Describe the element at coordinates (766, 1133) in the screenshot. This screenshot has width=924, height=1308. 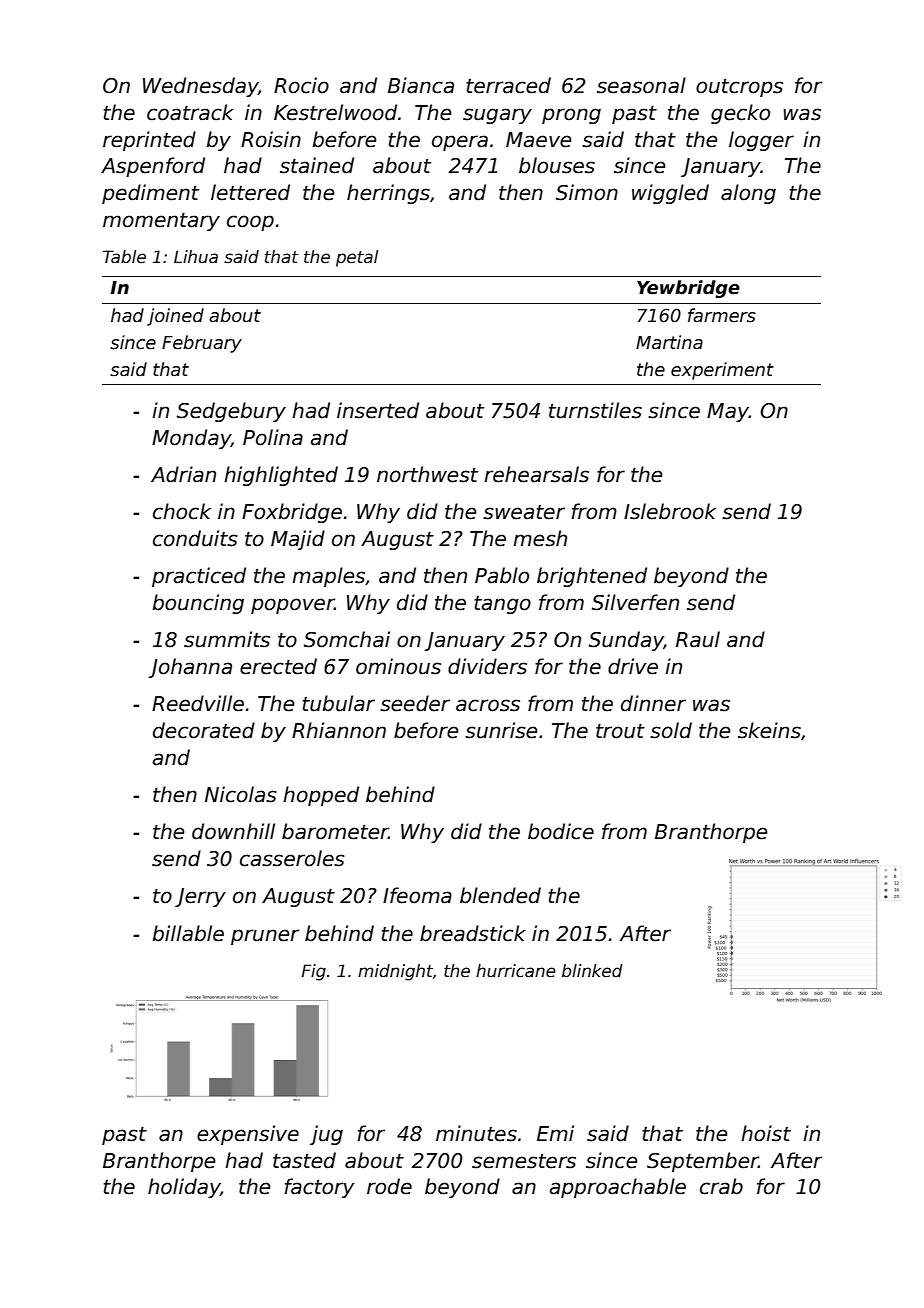
I see `hoist` at that location.
